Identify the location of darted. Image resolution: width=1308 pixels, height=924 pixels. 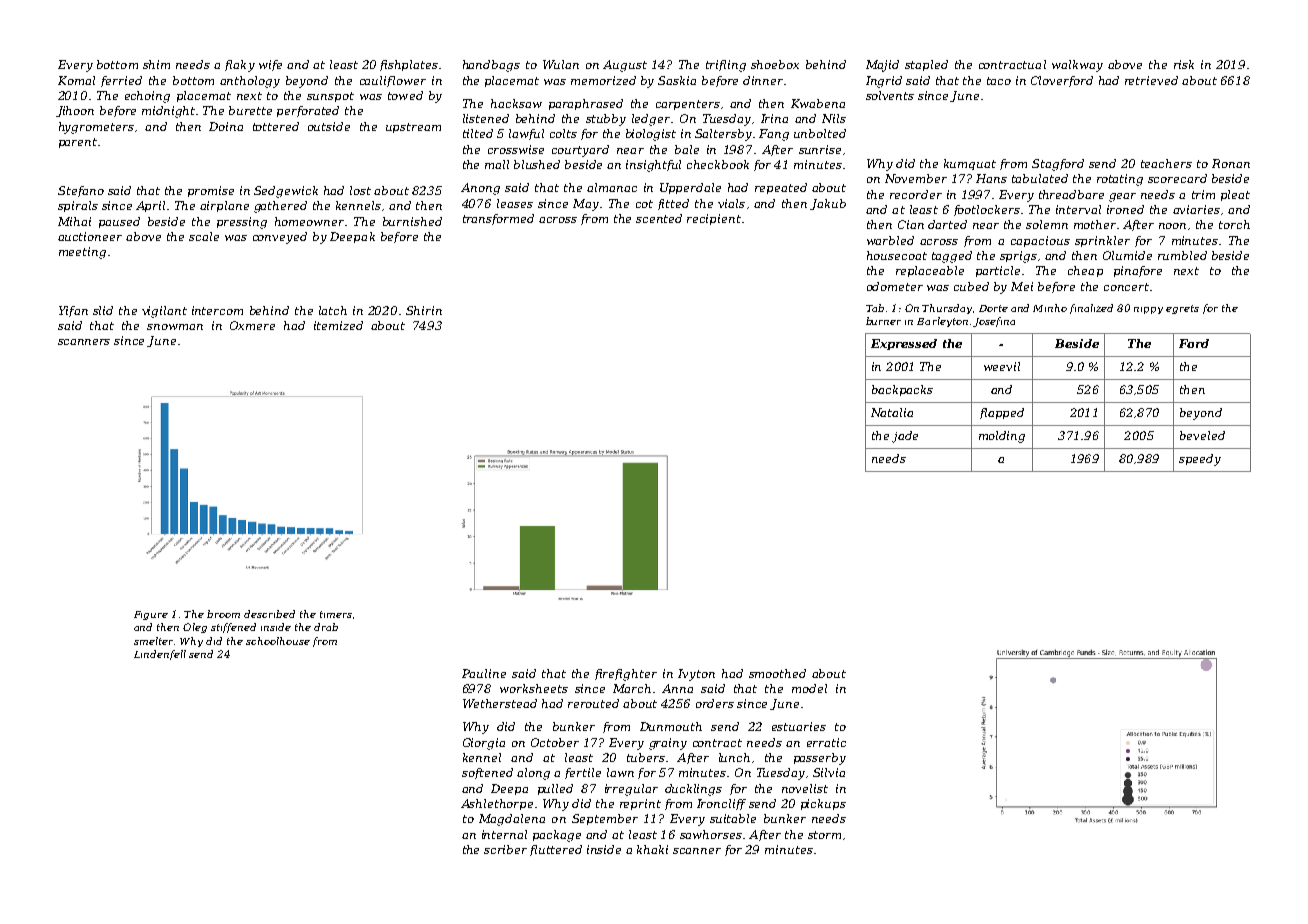
(947, 224).
